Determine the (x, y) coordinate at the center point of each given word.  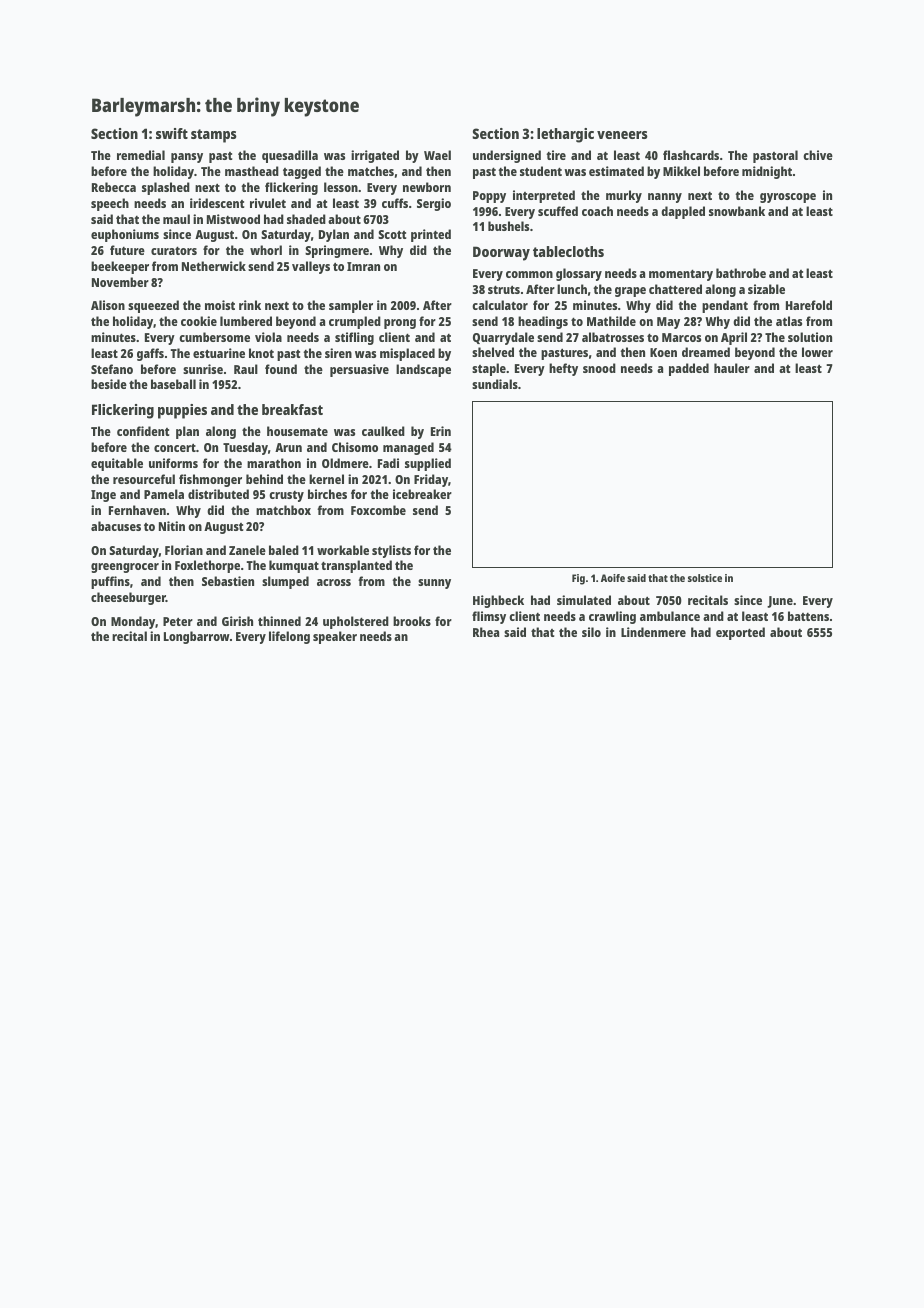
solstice (705, 578)
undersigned (507, 156)
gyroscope (788, 198)
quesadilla (290, 156)
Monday (133, 622)
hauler (732, 368)
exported (740, 633)
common (529, 274)
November (120, 282)
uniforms (173, 463)
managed (408, 448)
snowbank (737, 211)
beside (109, 384)
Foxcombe (378, 510)
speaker (335, 637)
